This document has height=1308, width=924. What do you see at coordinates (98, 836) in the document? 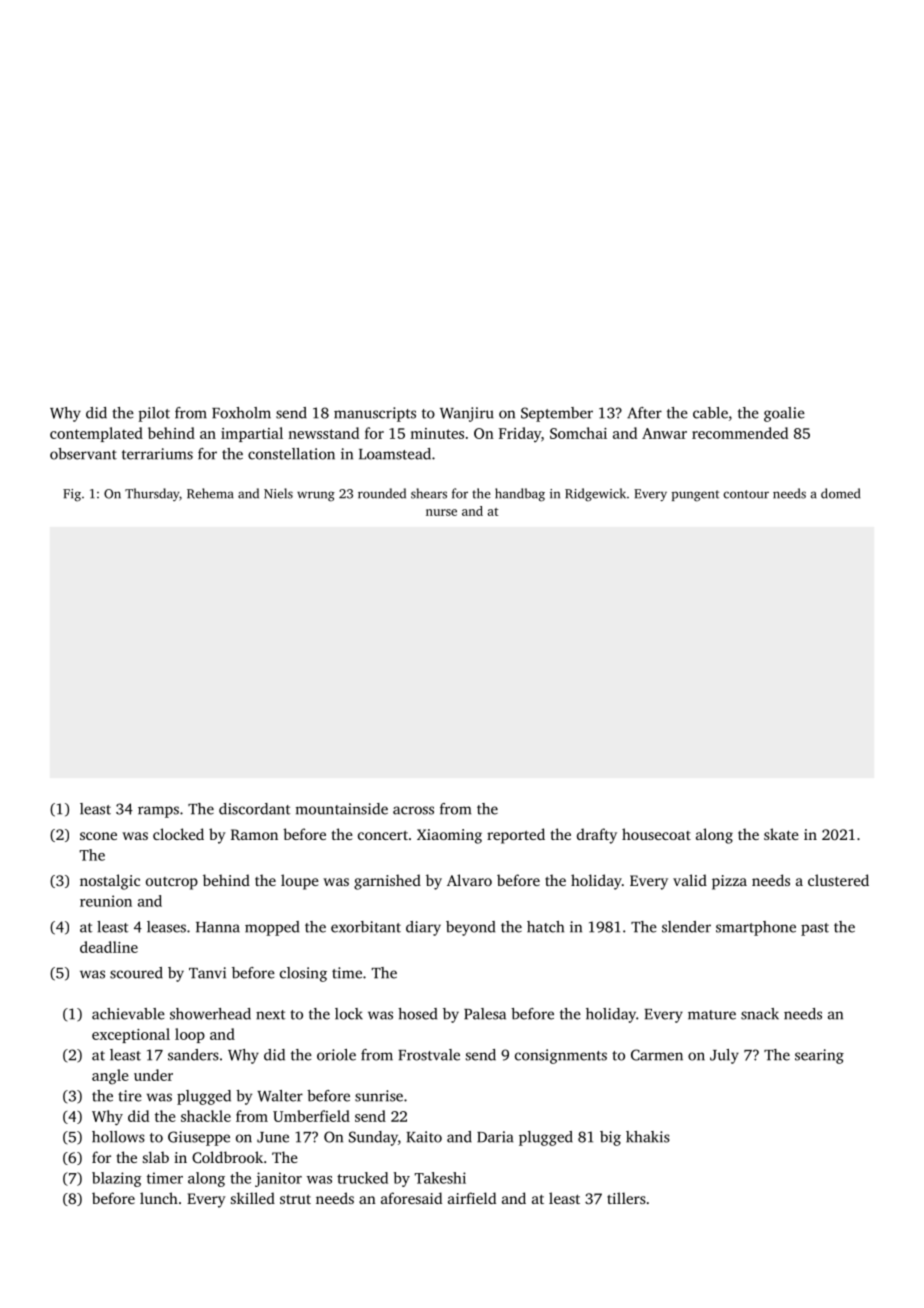
I see `scone` at bounding box center [98, 836].
